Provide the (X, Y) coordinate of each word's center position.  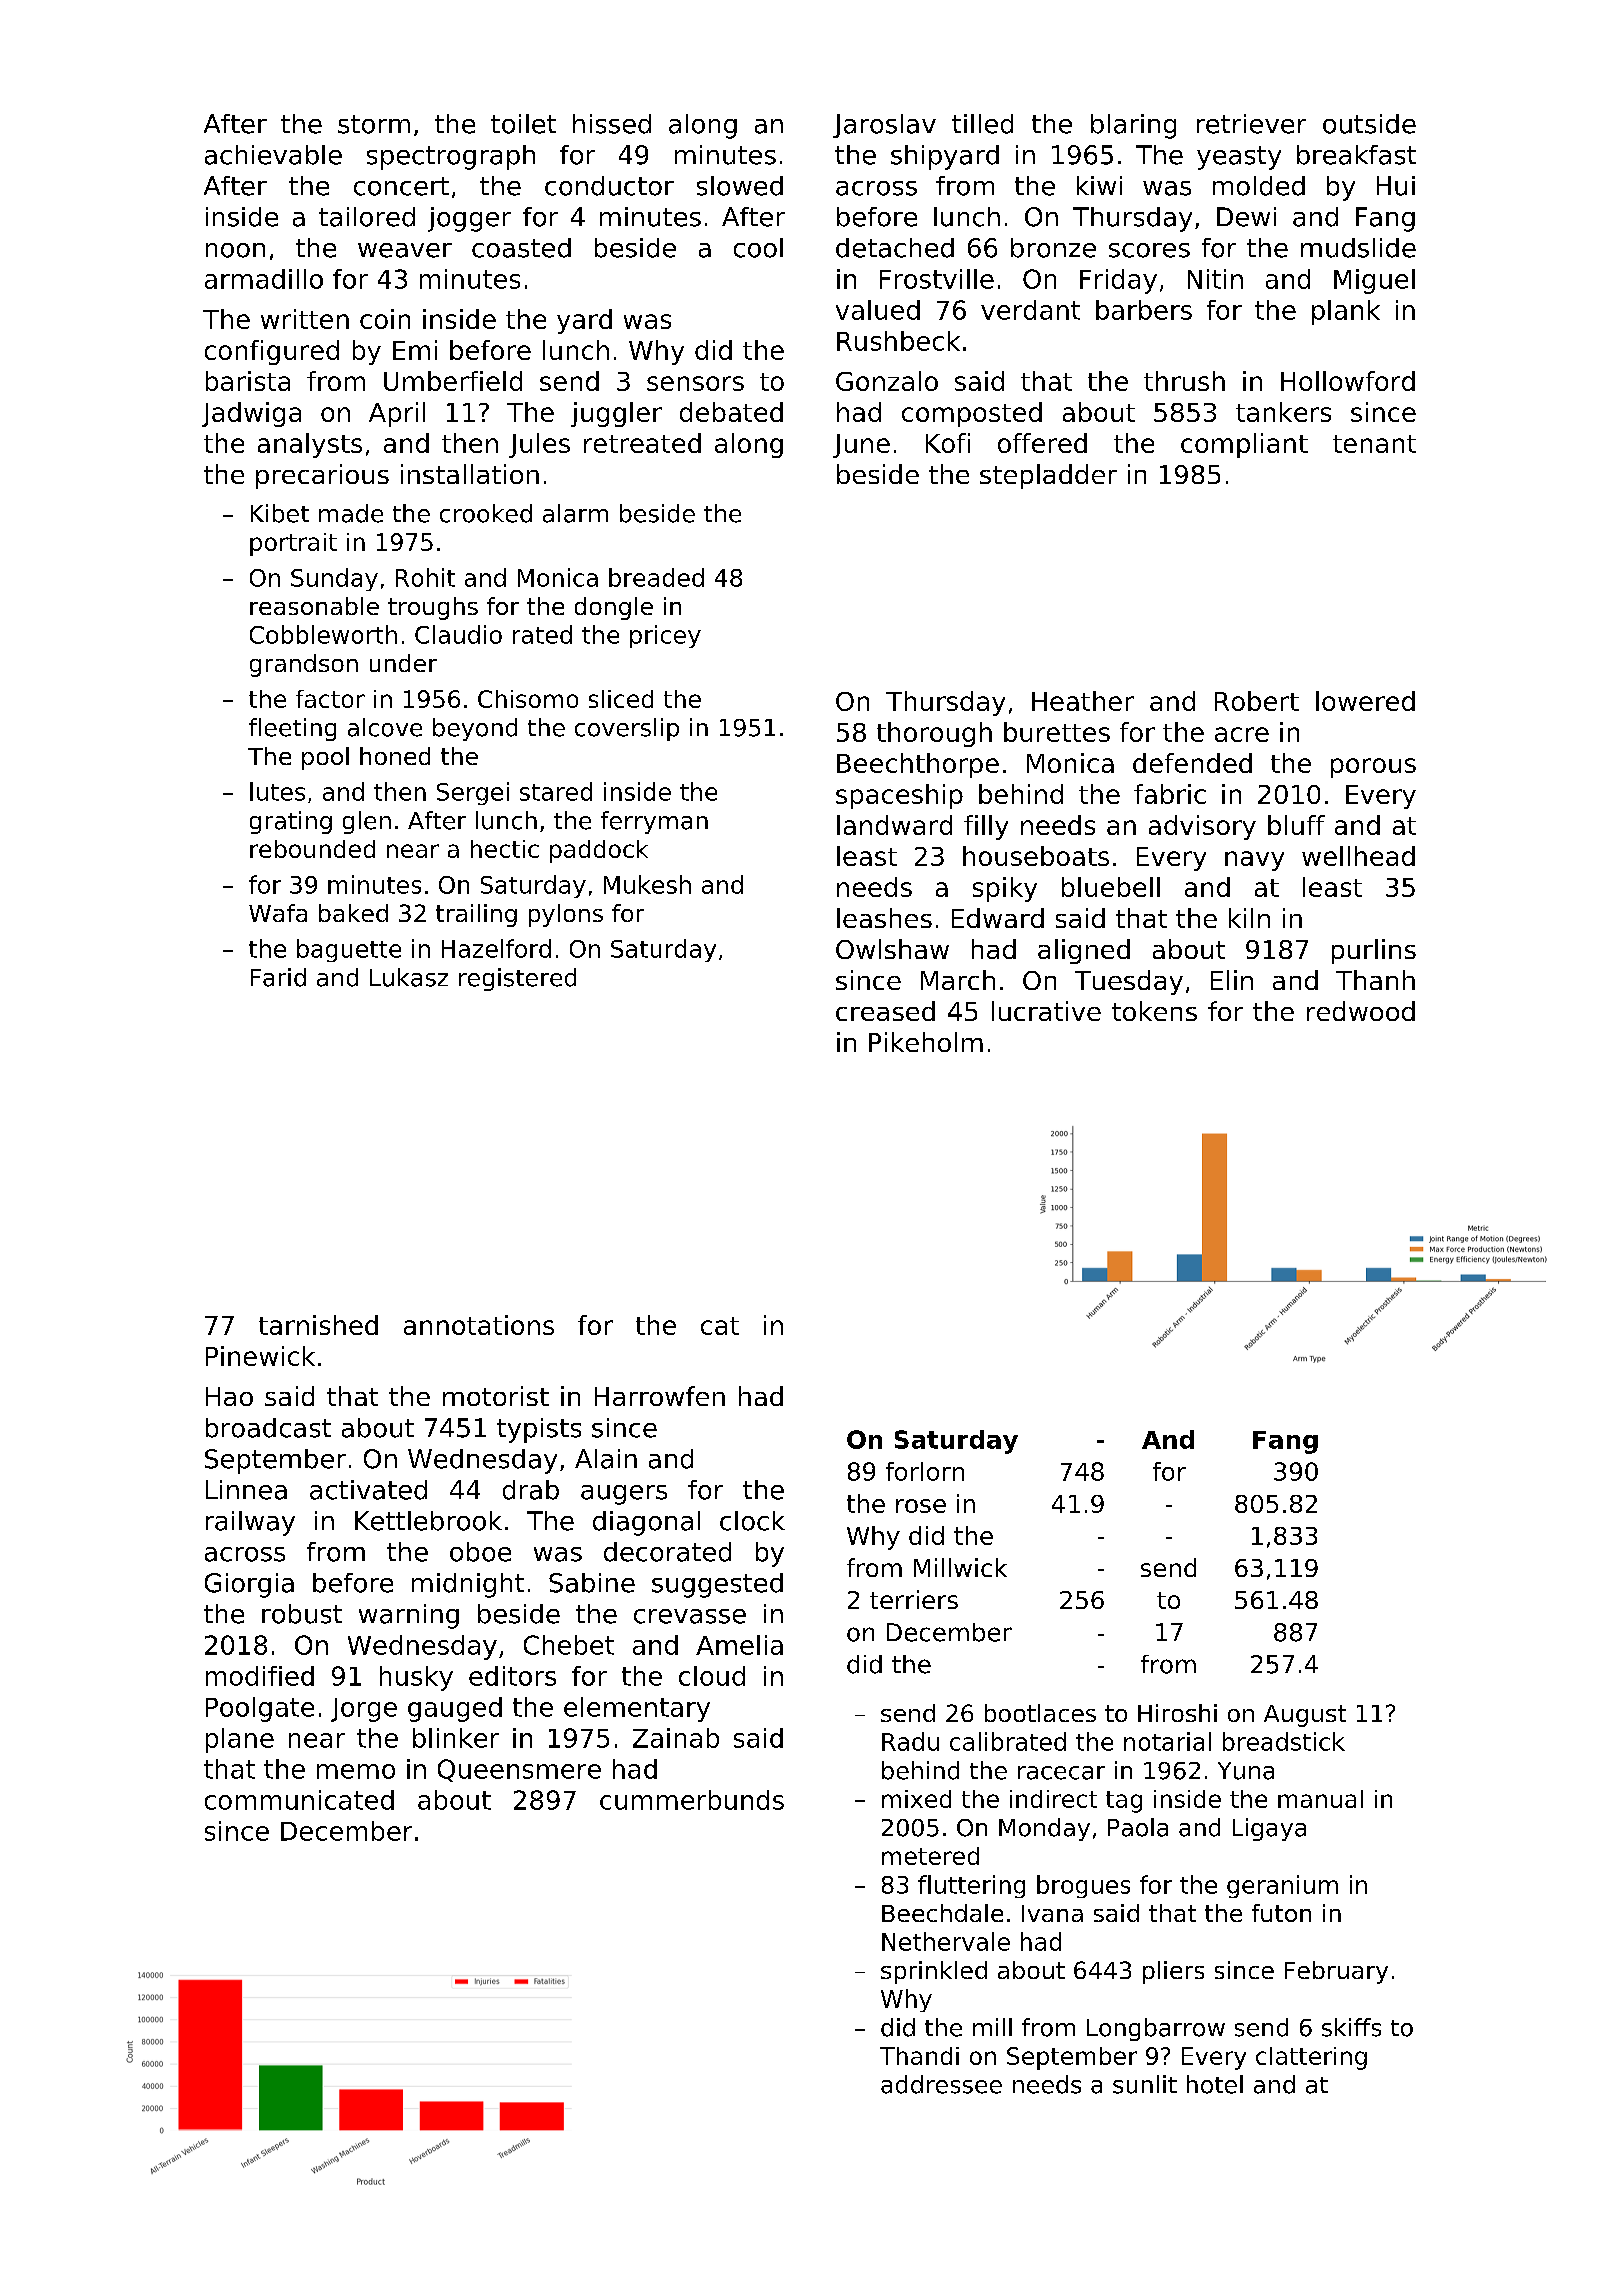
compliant (1244, 445)
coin (385, 319)
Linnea (246, 1490)
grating (291, 822)
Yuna (1246, 1771)
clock (752, 1521)
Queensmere (519, 1770)
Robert (1257, 701)
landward (894, 825)
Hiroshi (1177, 1713)
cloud (712, 1676)
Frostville (937, 279)
